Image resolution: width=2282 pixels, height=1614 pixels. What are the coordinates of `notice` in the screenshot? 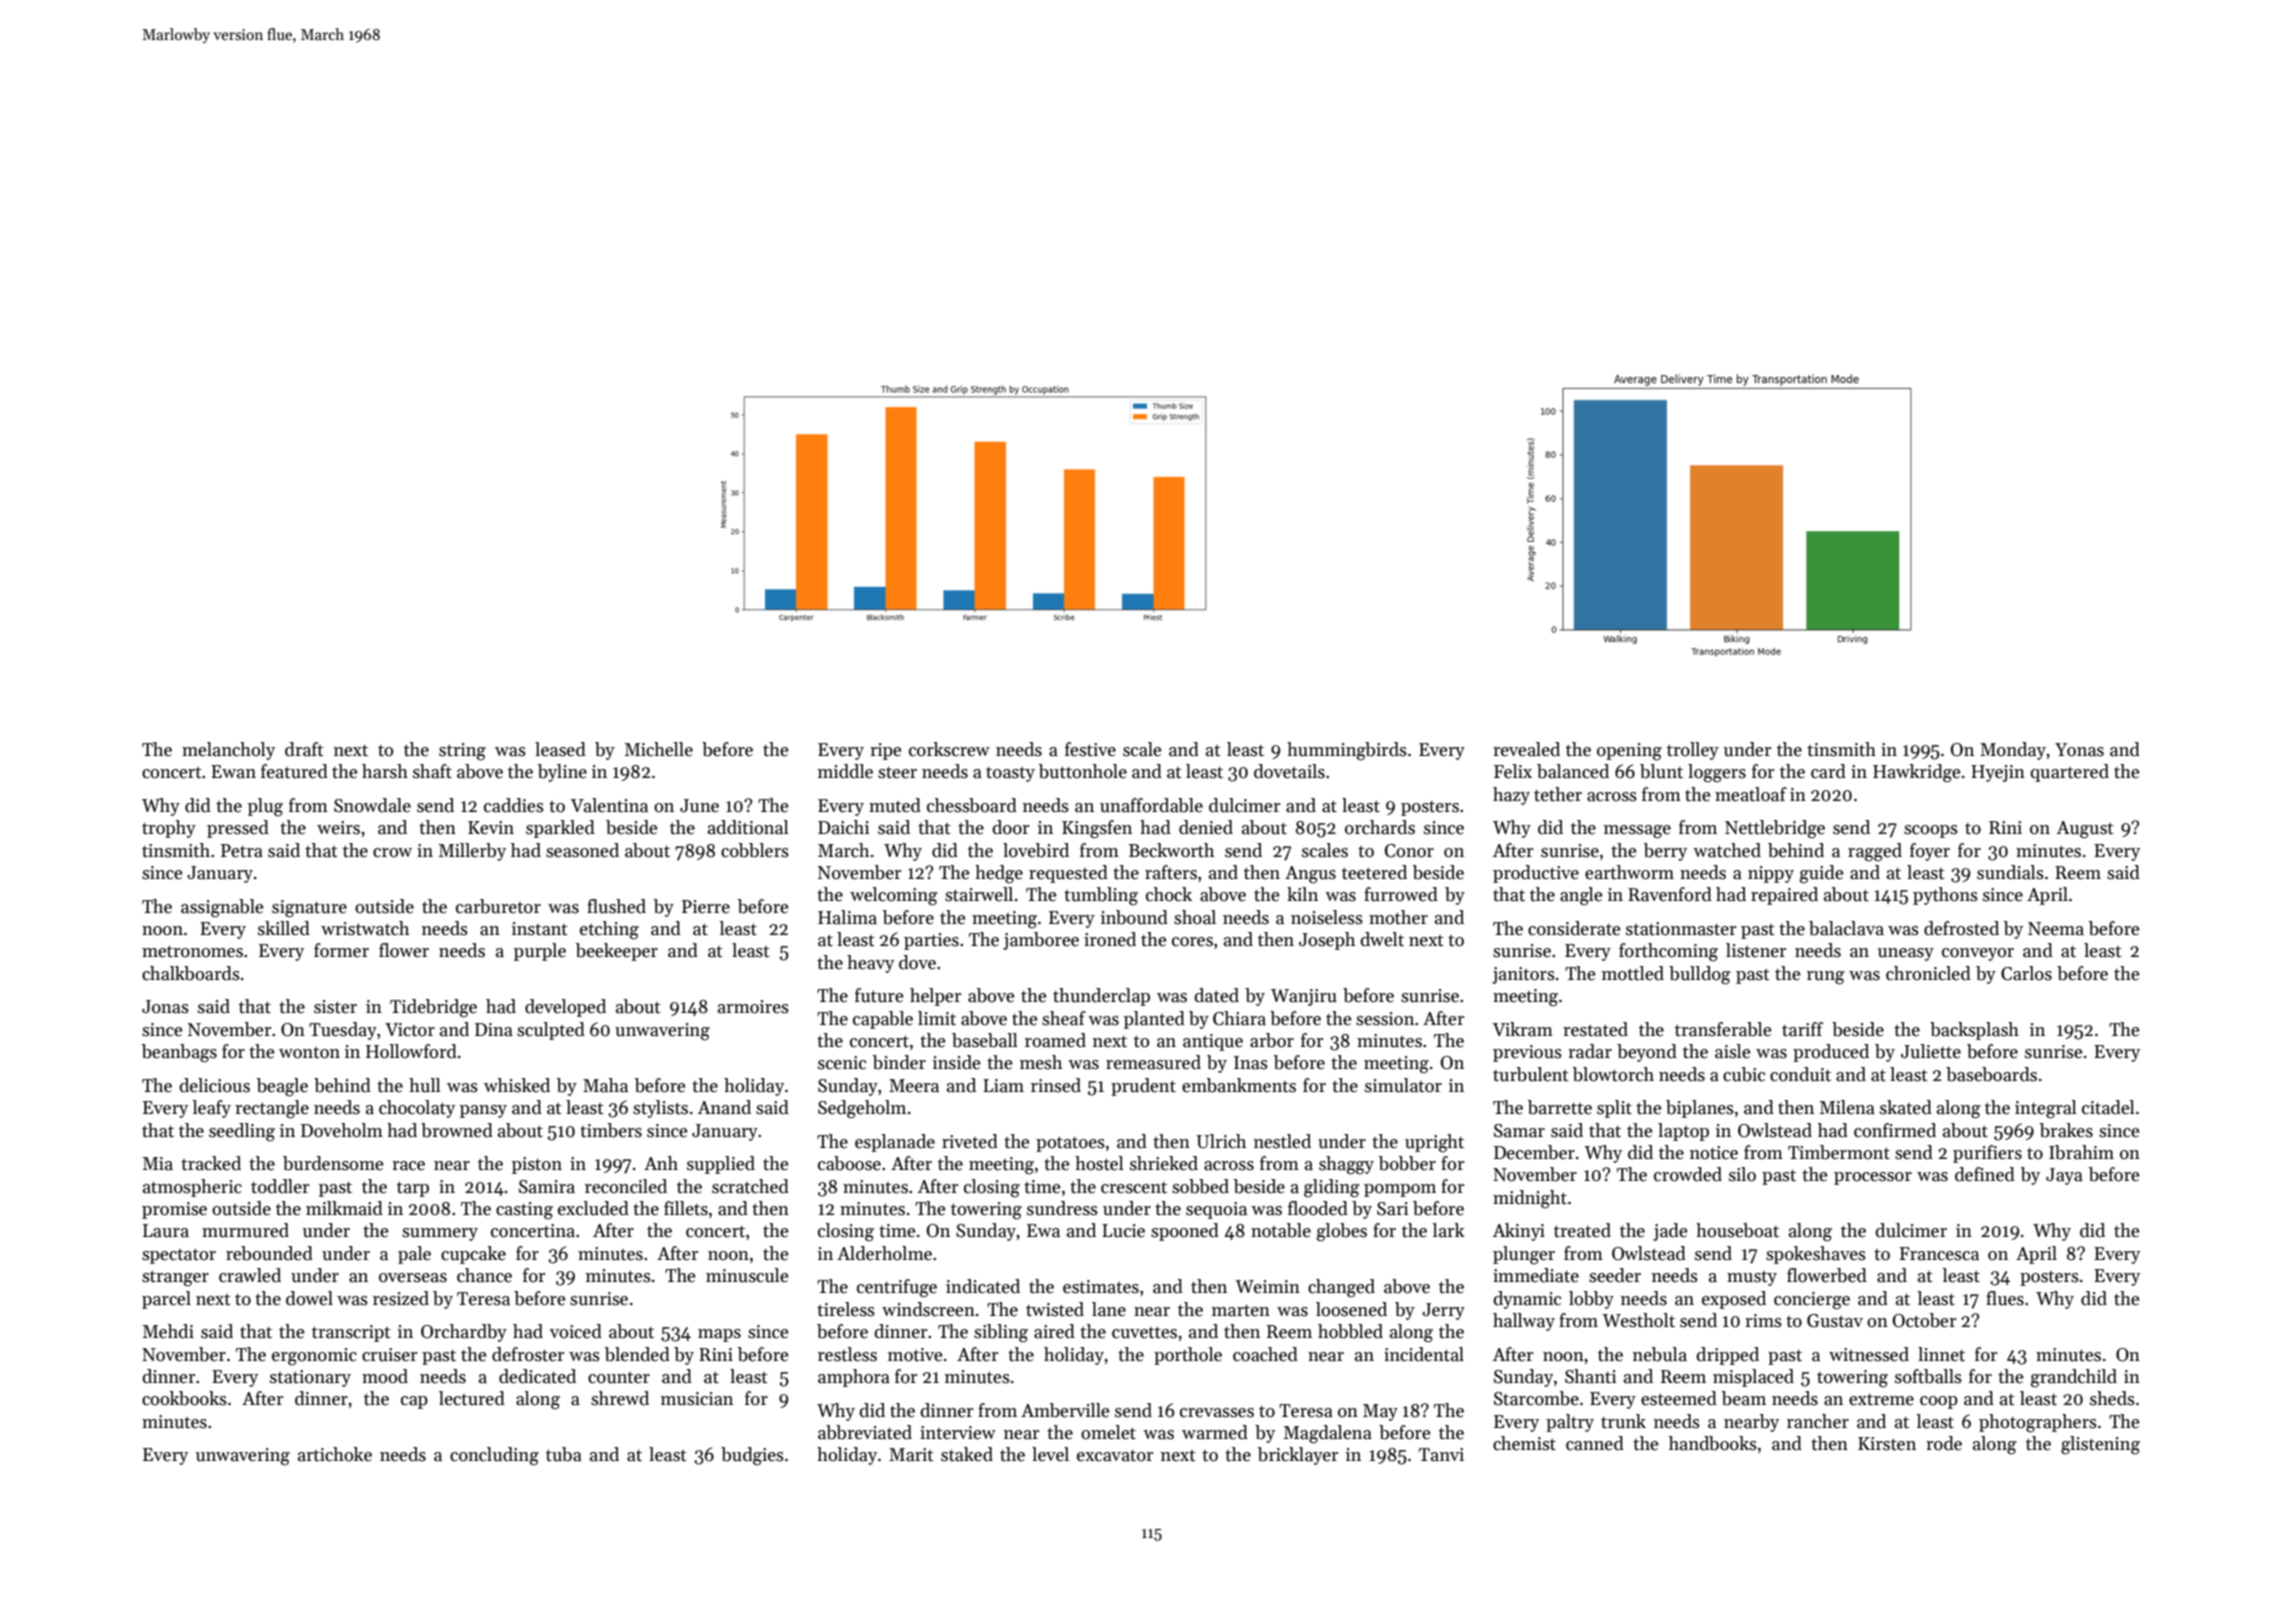 It's located at (1714, 1153).
